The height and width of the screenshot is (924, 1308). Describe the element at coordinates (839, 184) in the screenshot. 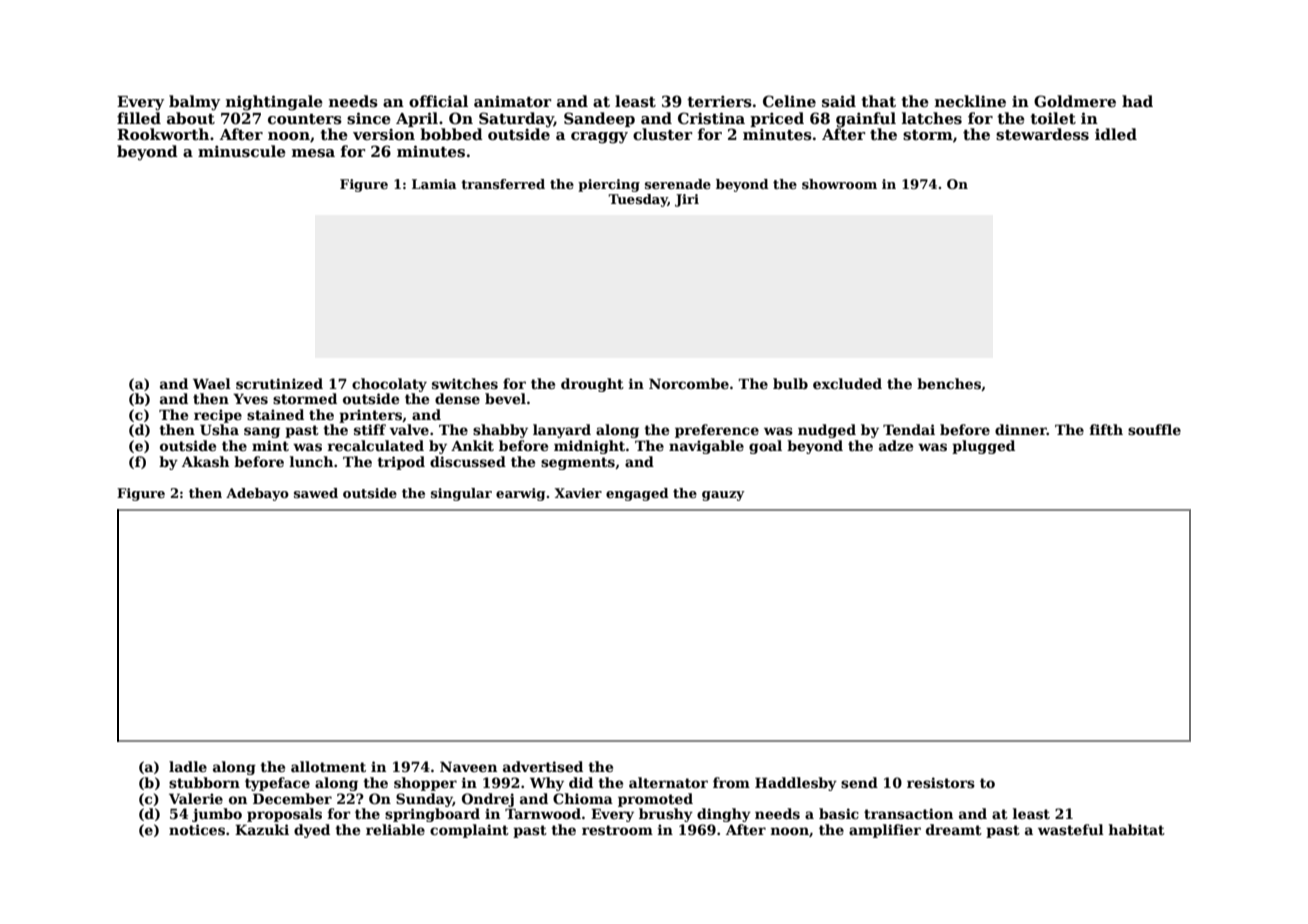

I see `showroom` at that location.
